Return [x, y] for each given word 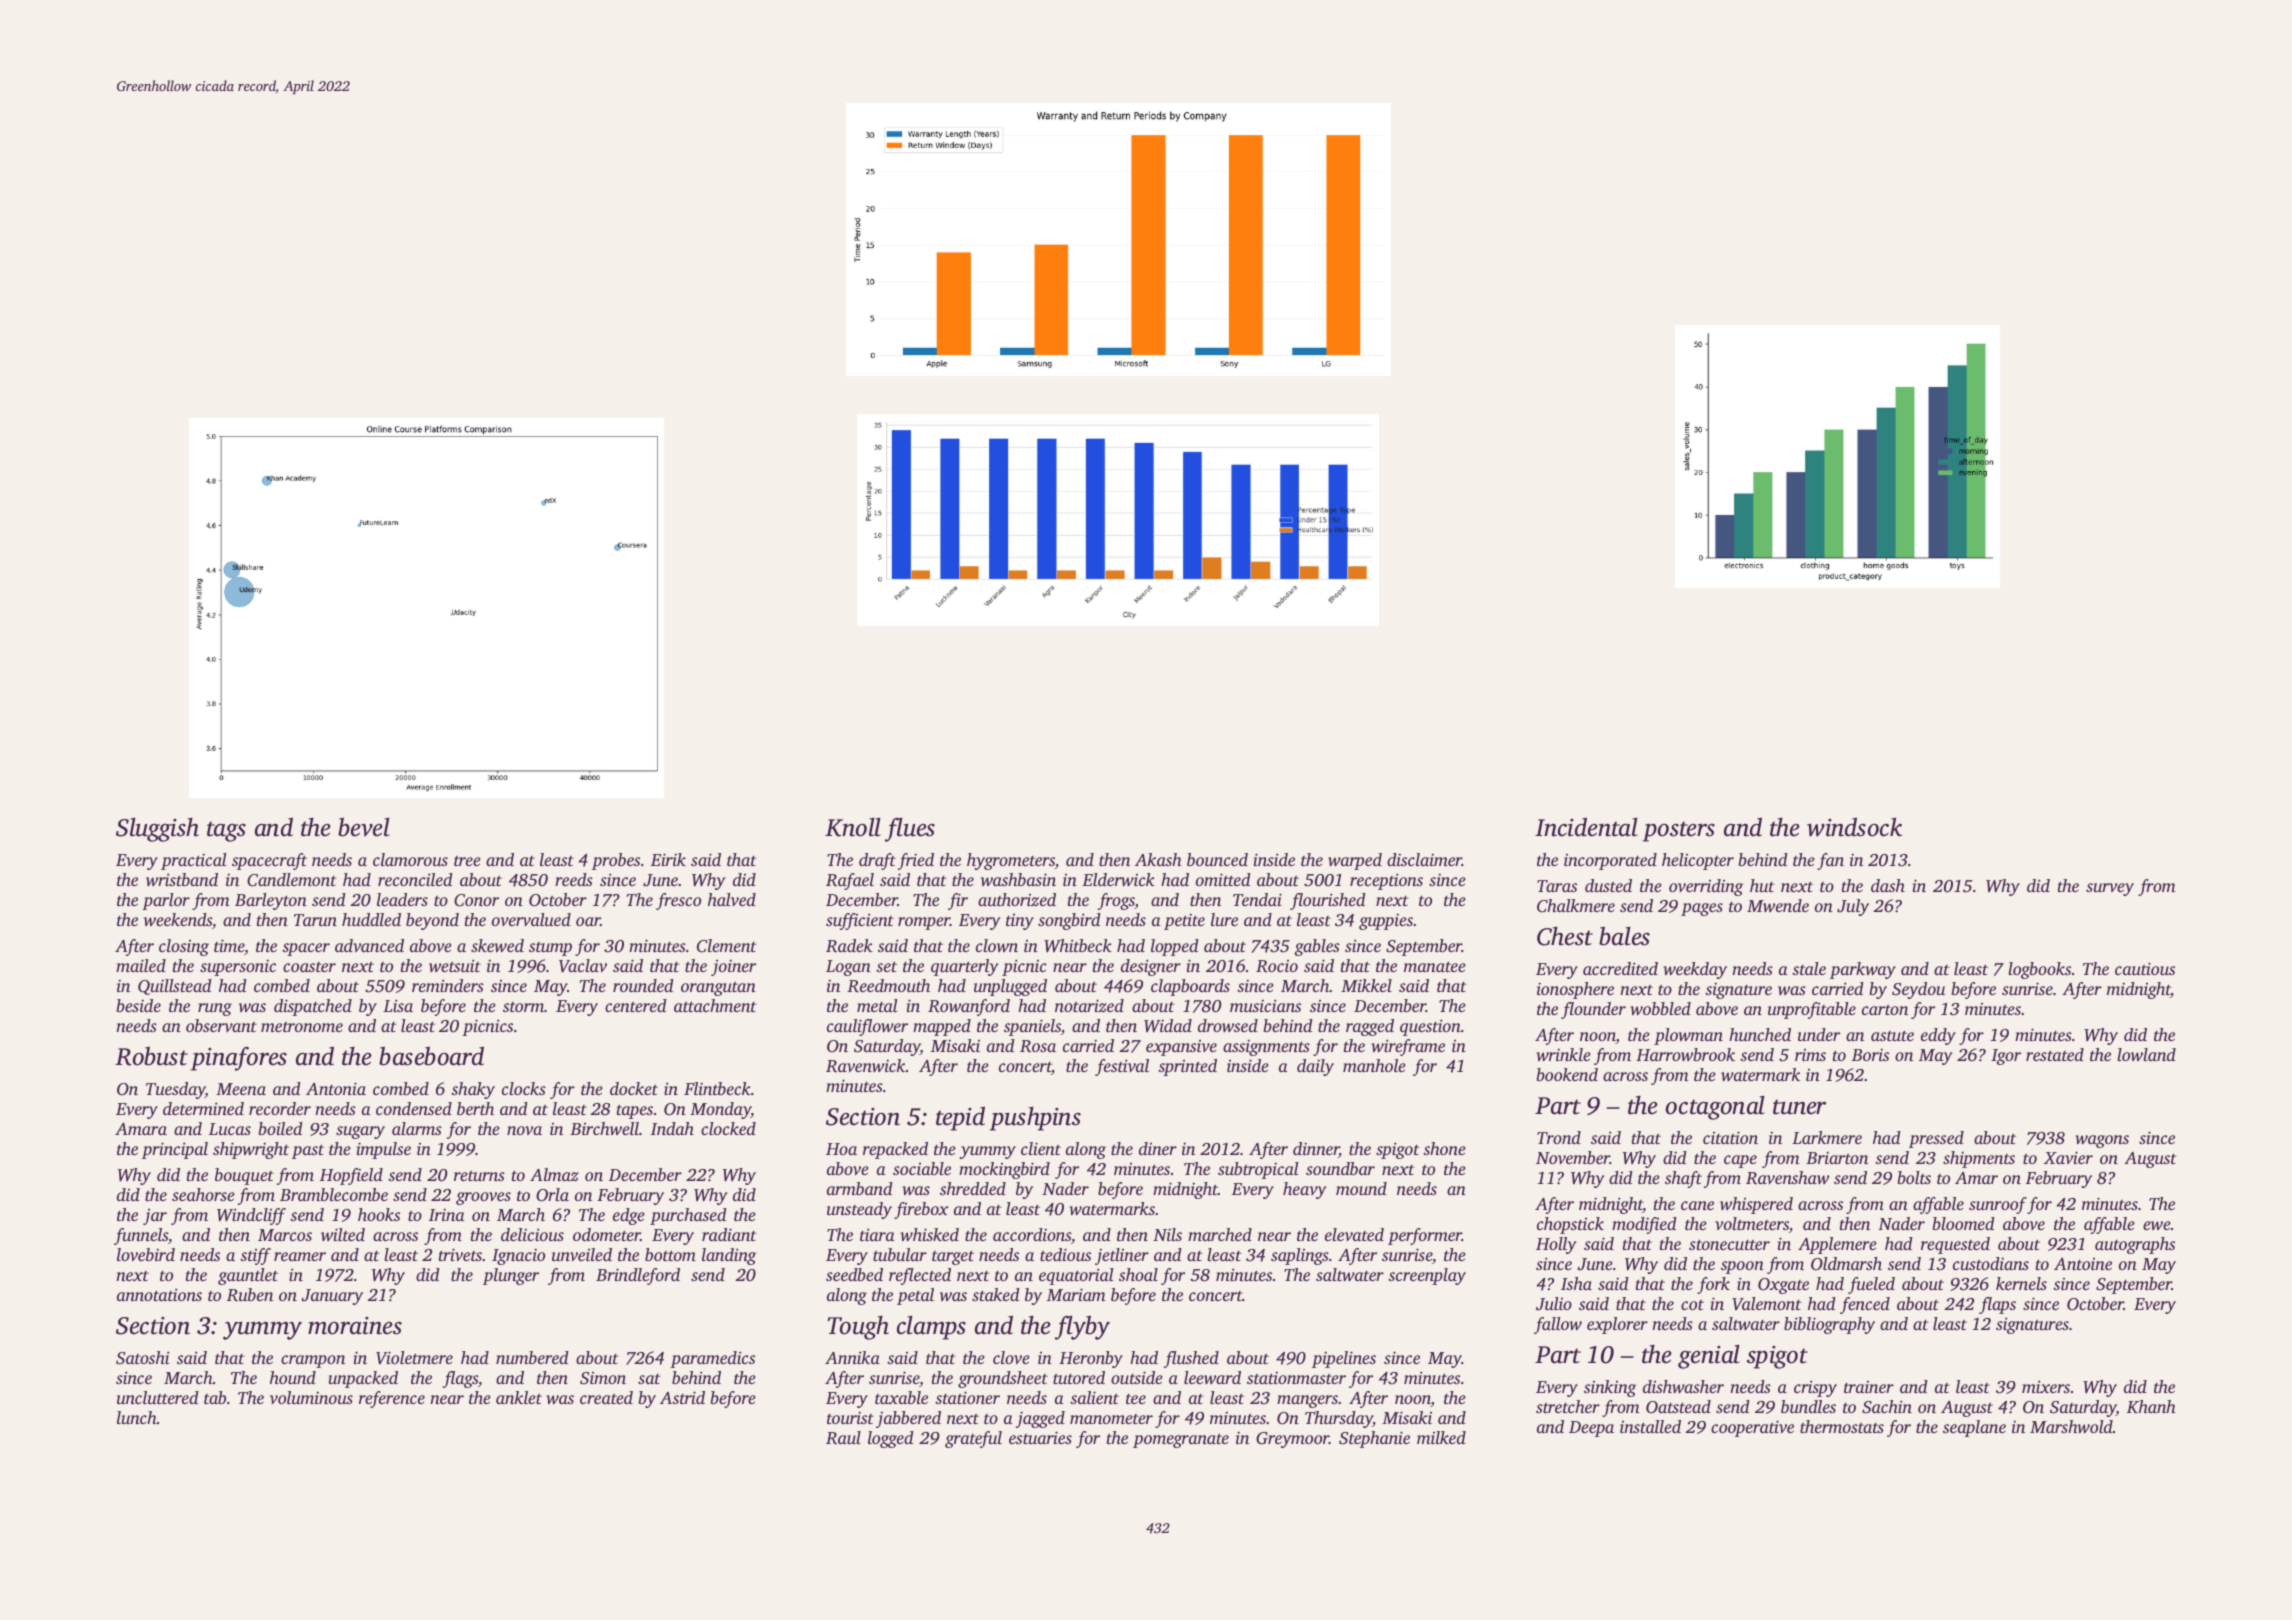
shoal [1138, 1274]
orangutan [718, 989]
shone [1444, 1148]
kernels [2021, 1283]
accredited [1620, 968]
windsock [1854, 827]
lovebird [146, 1254]
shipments [1979, 1159]
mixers [2046, 1386]
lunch [137, 1417]
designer [1151, 967]
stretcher [1568, 1406]
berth [475, 1108]
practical [194, 861]
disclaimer [1424, 859]
